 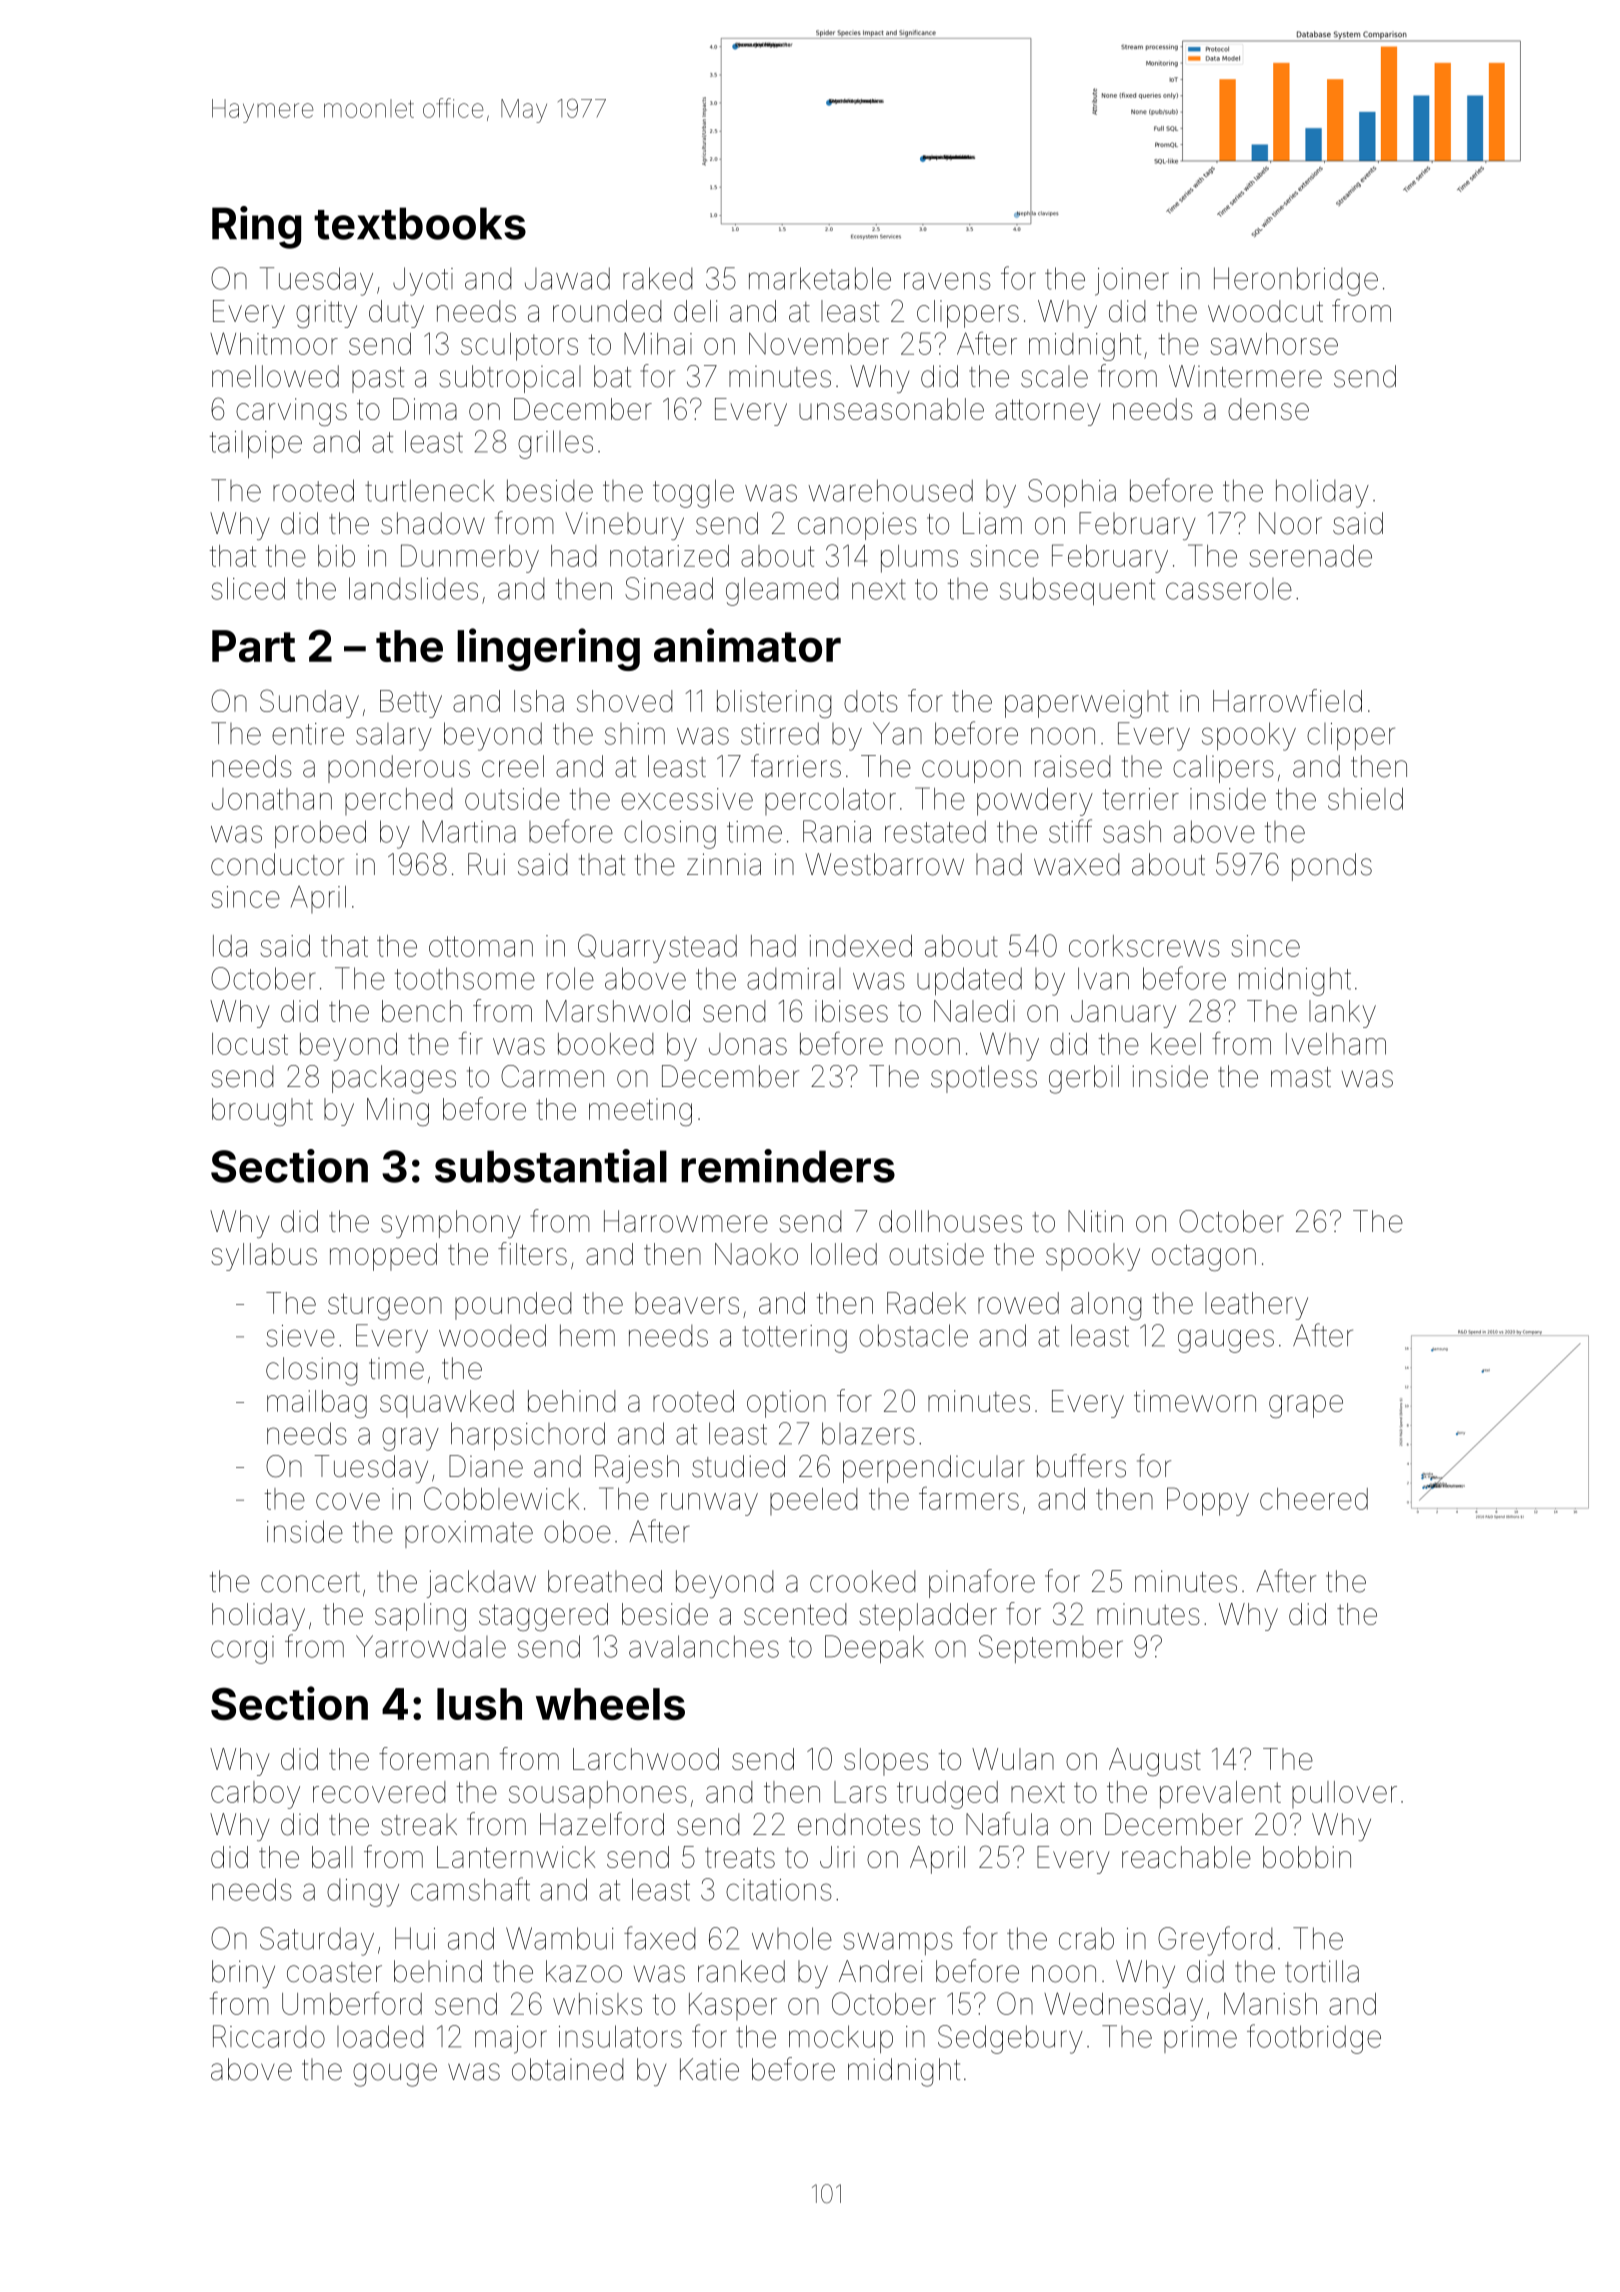 What do you see at coordinates (326, 314) in the document?
I see `gritty` at bounding box center [326, 314].
